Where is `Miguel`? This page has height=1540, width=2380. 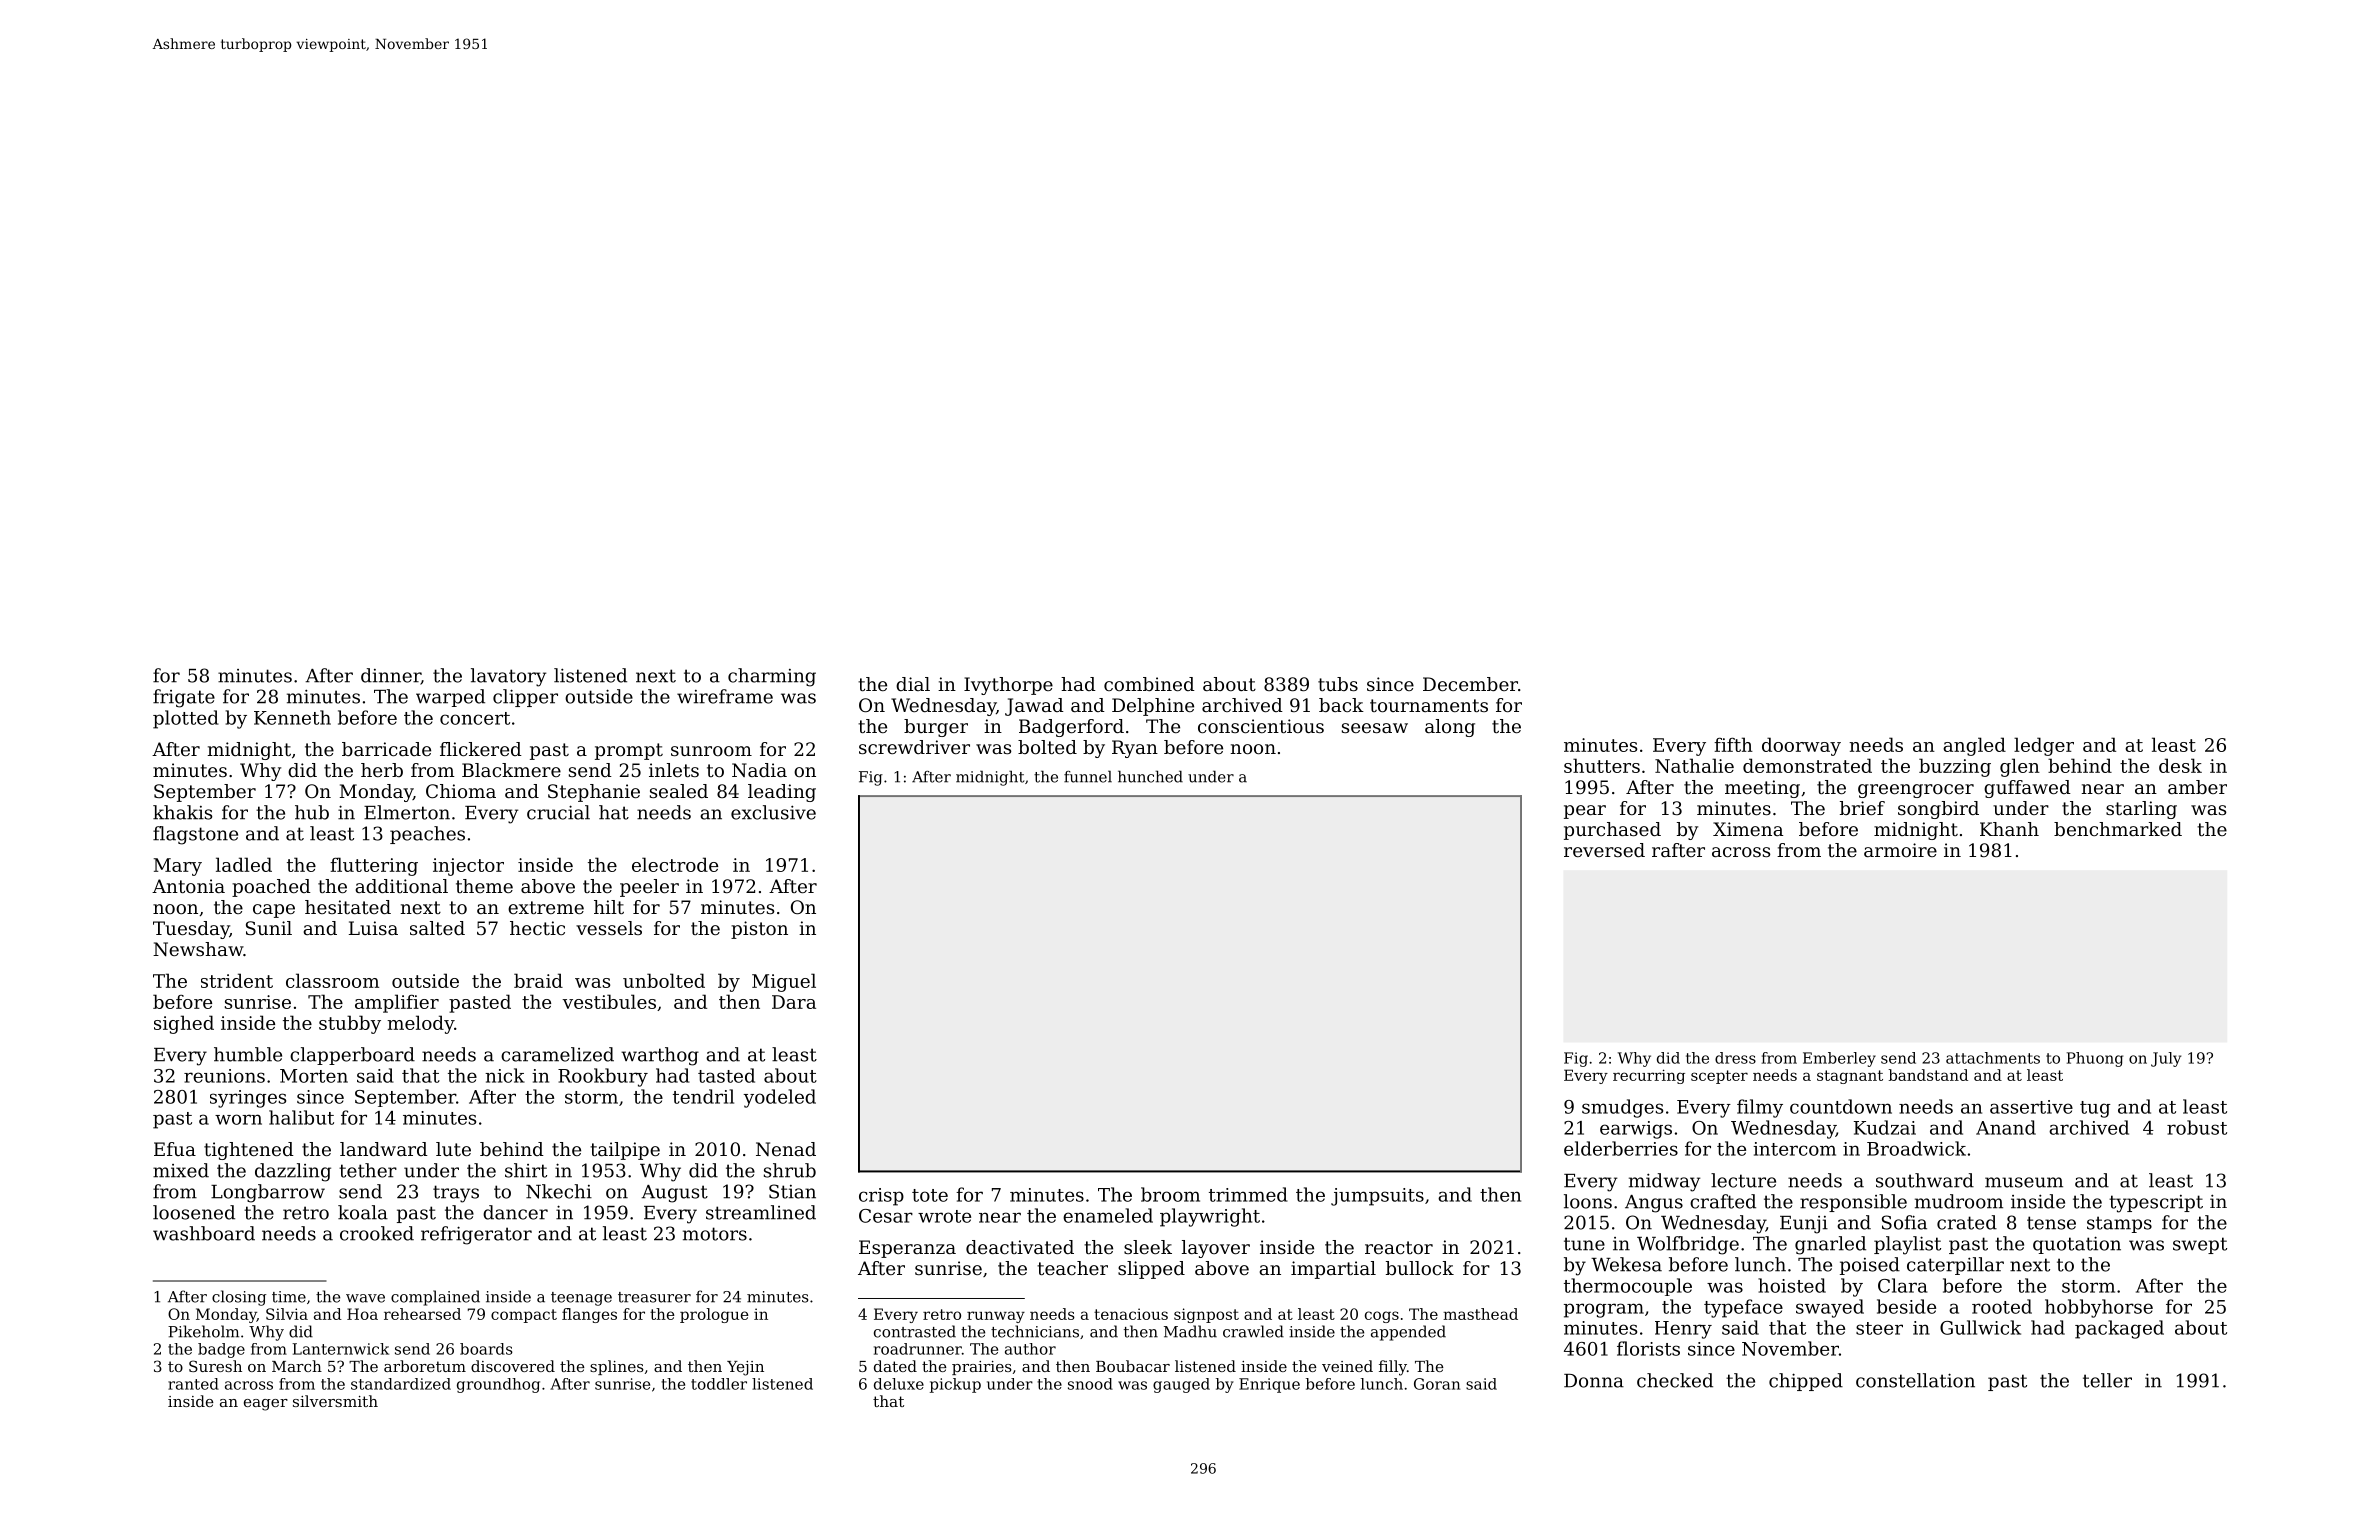
Miguel is located at coordinates (784, 982).
